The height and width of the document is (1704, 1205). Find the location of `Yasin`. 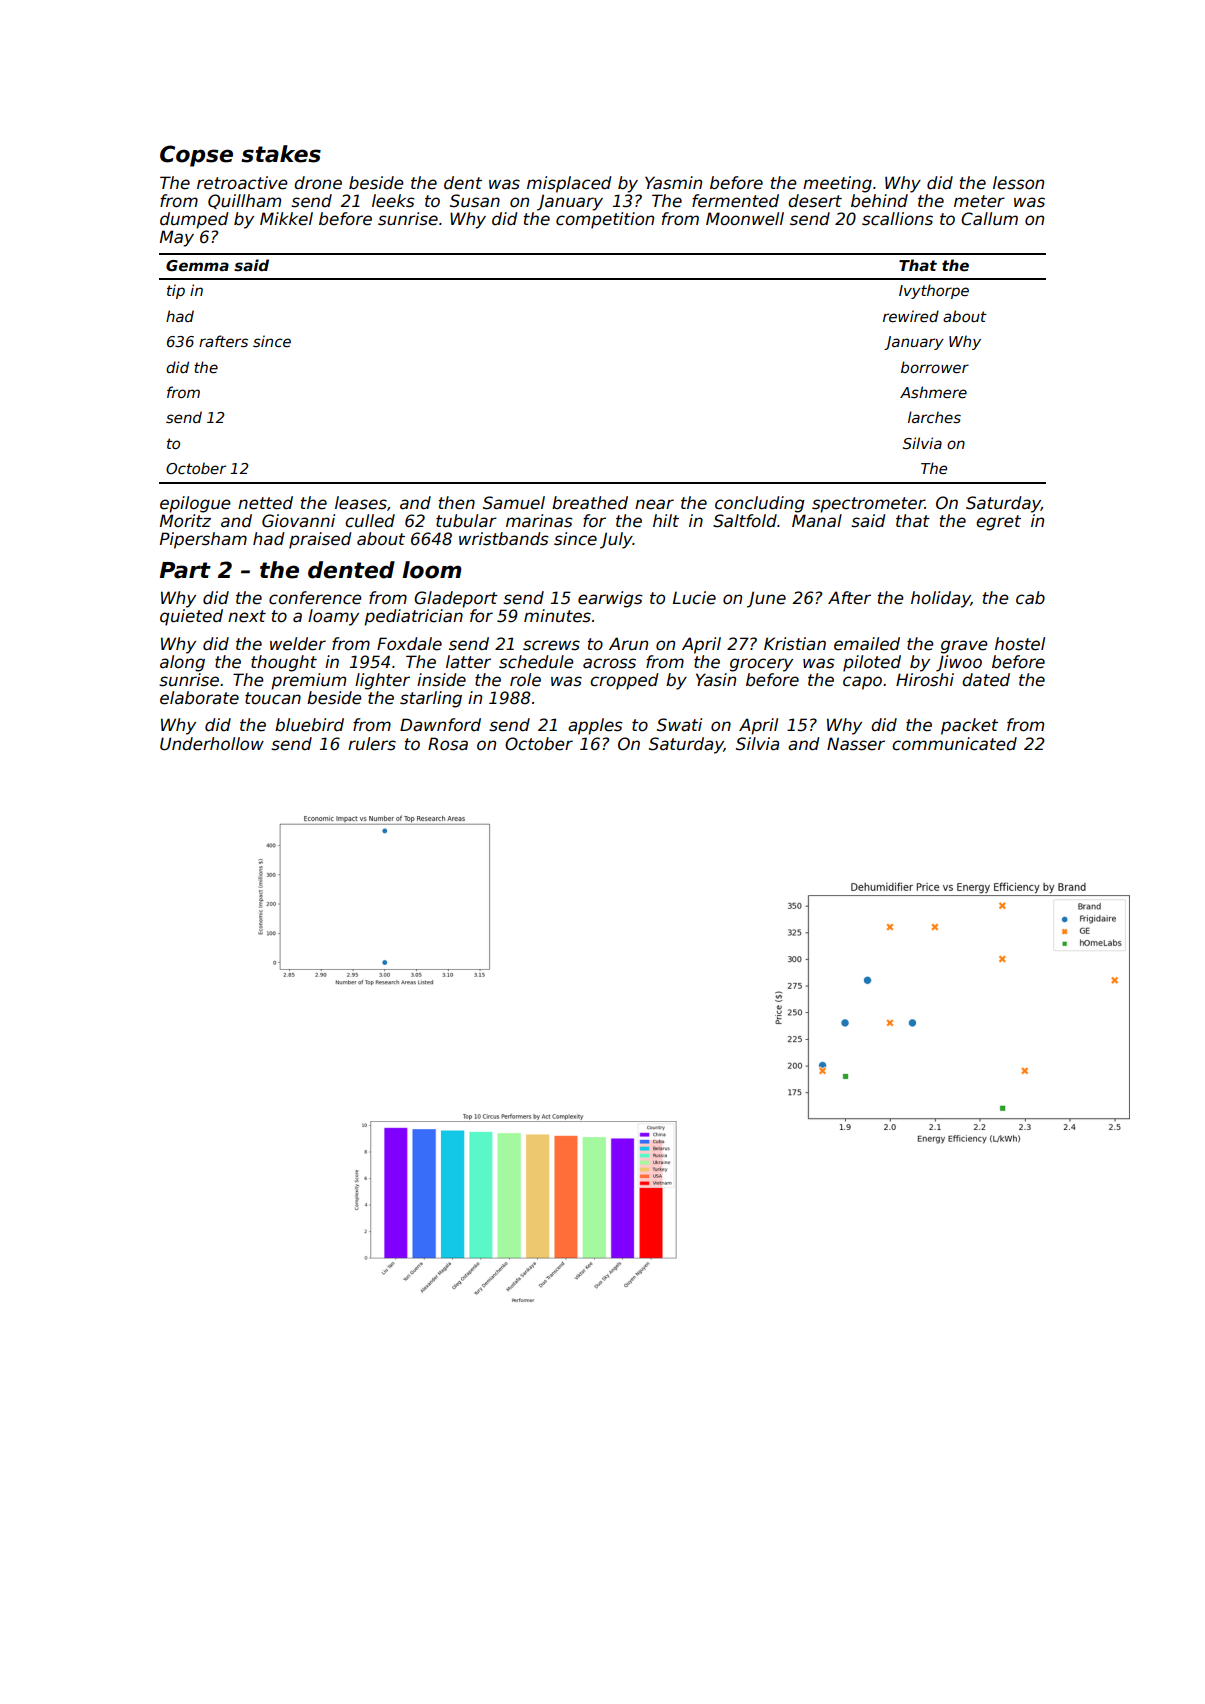

Yasin is located at coordinates (716, 680).
